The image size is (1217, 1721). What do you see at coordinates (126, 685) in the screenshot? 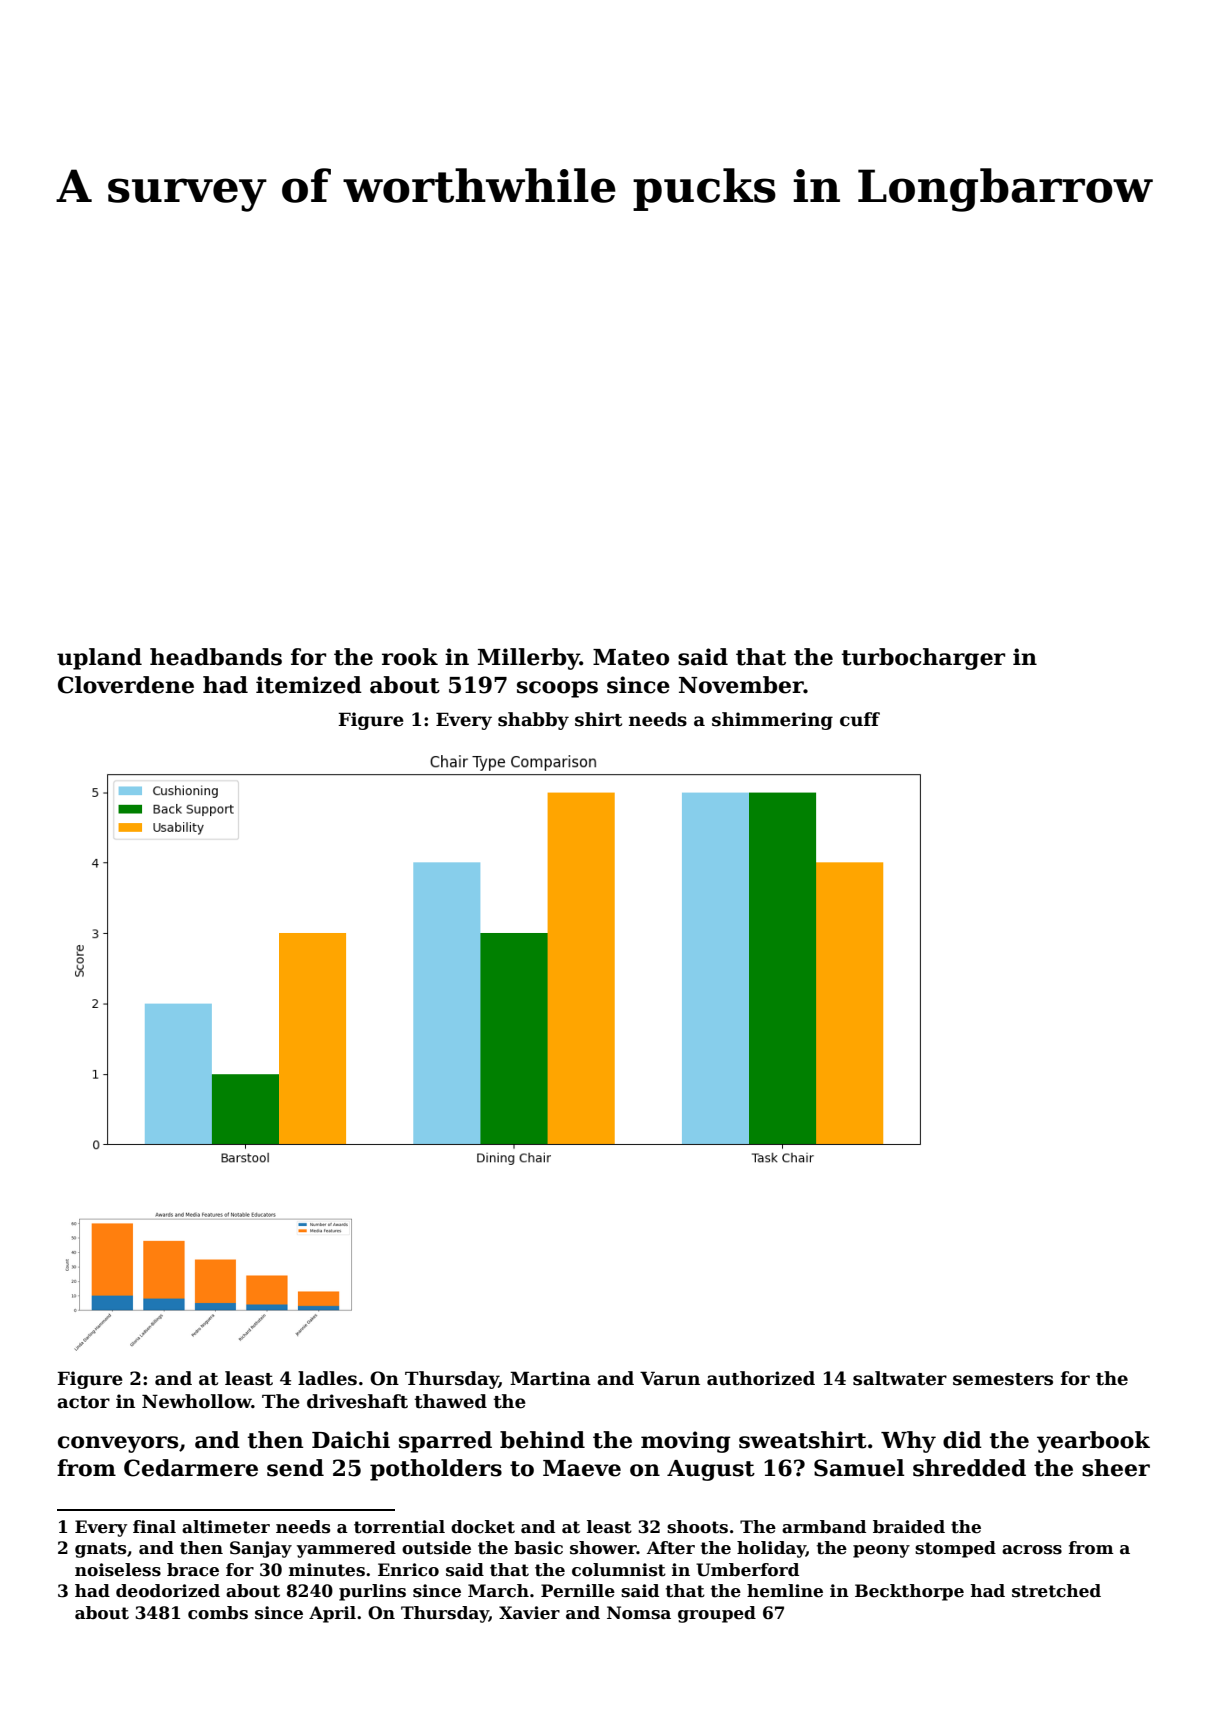
I see `Cloverdene` at bounding box center [126, 685].
